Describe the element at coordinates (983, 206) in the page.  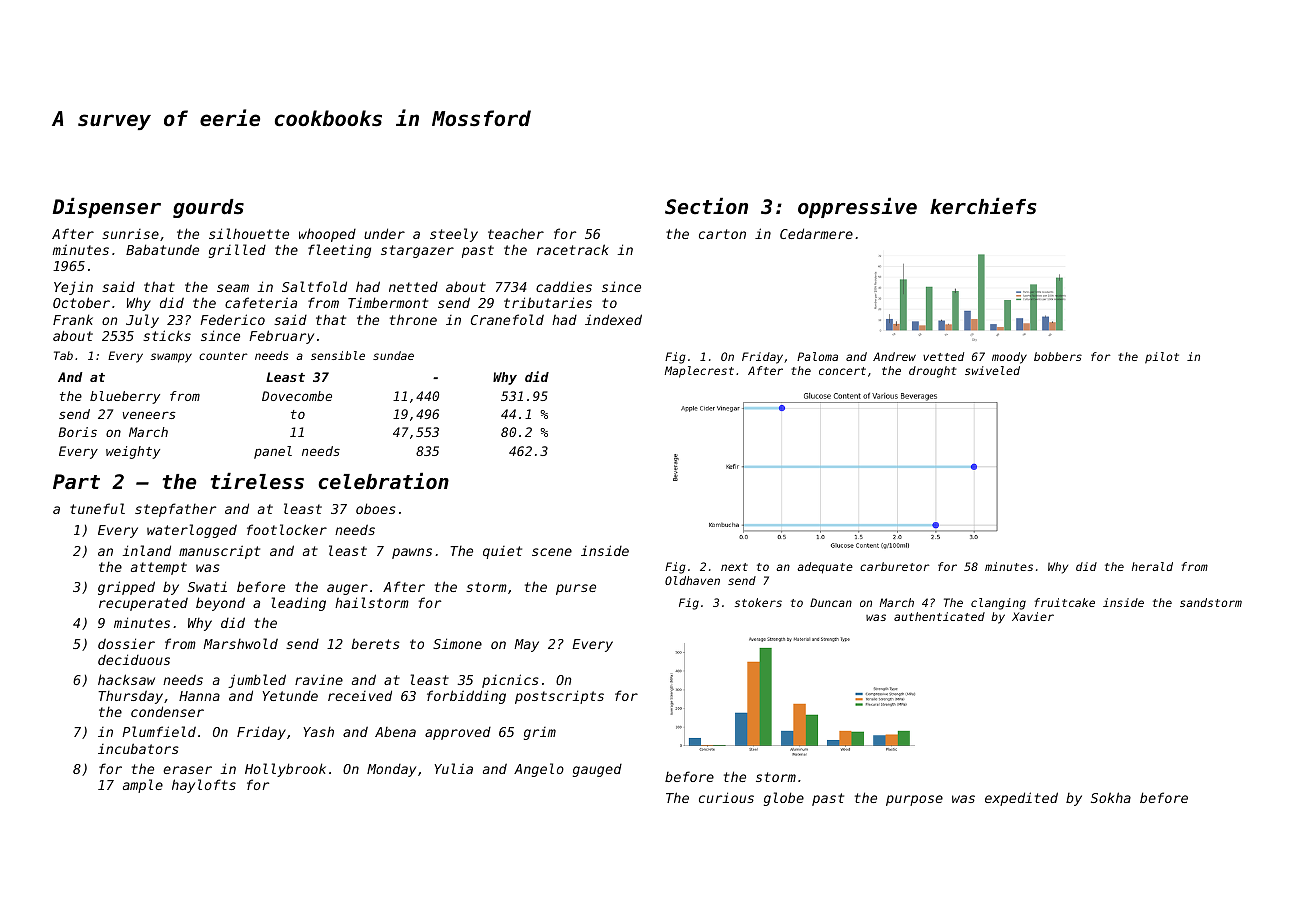
I see `kerchiefs` at that location.
